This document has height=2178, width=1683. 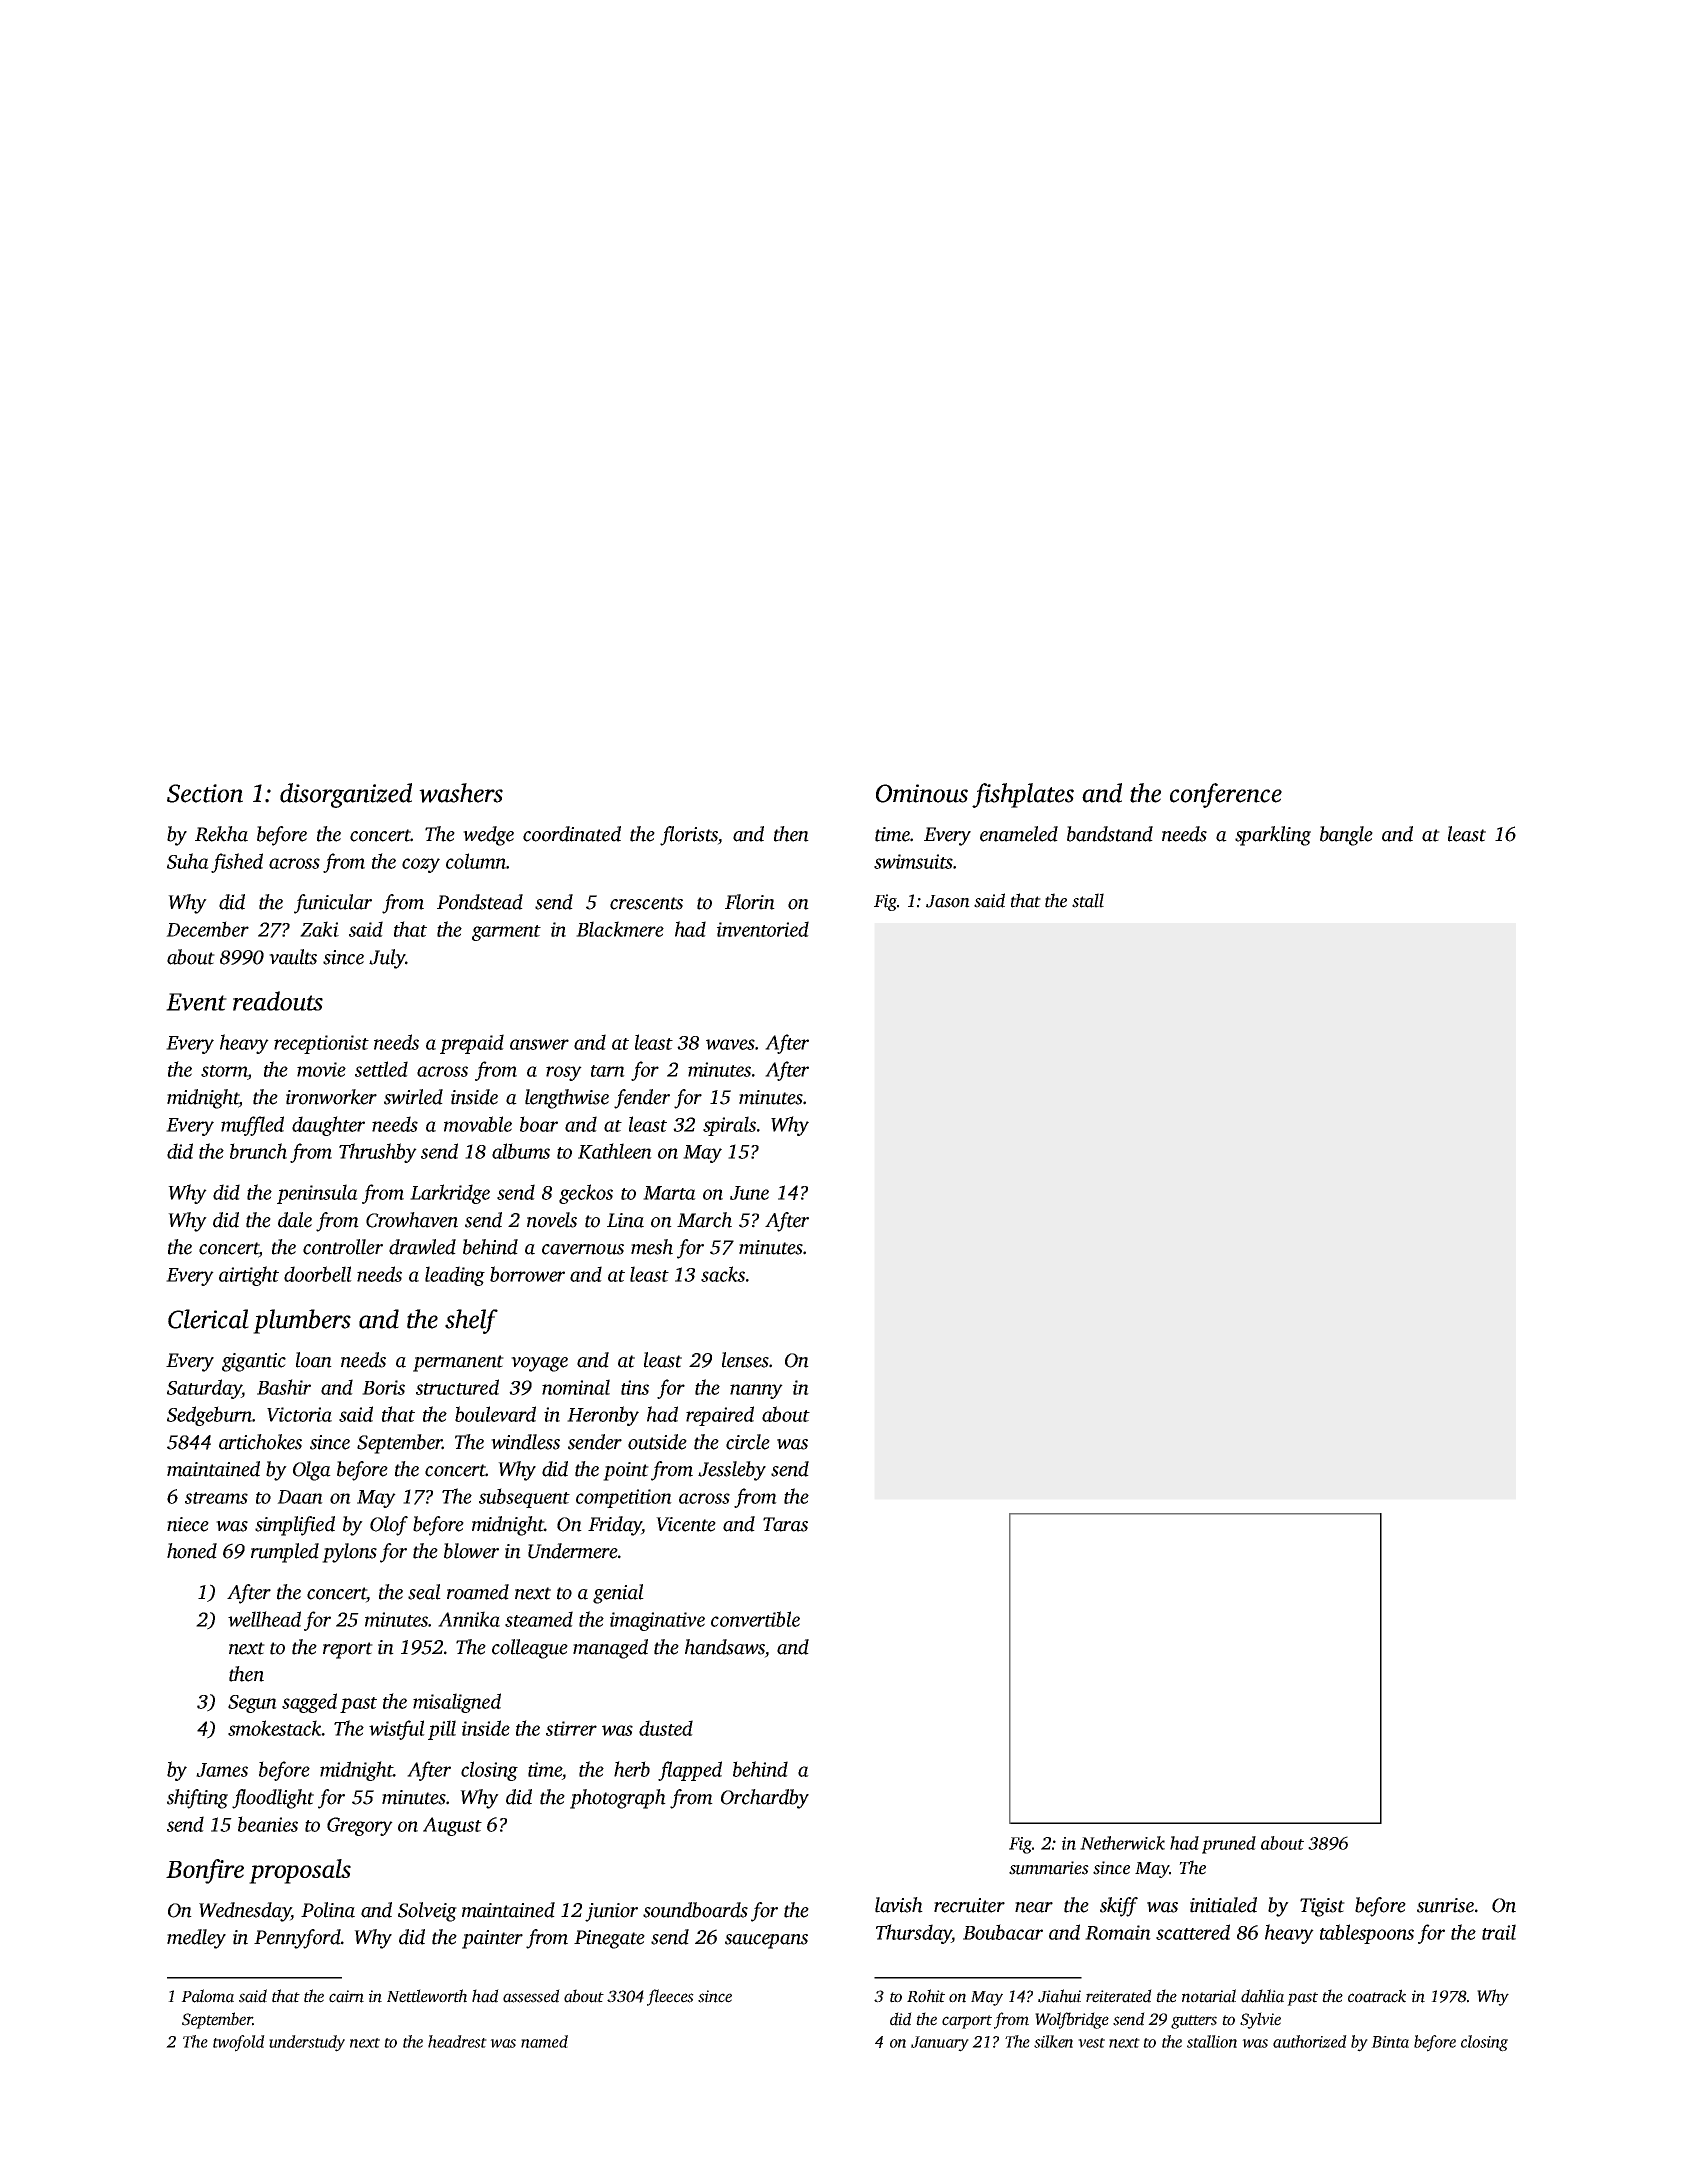 I want to click on bangle, so click(x=1346, y=836).
